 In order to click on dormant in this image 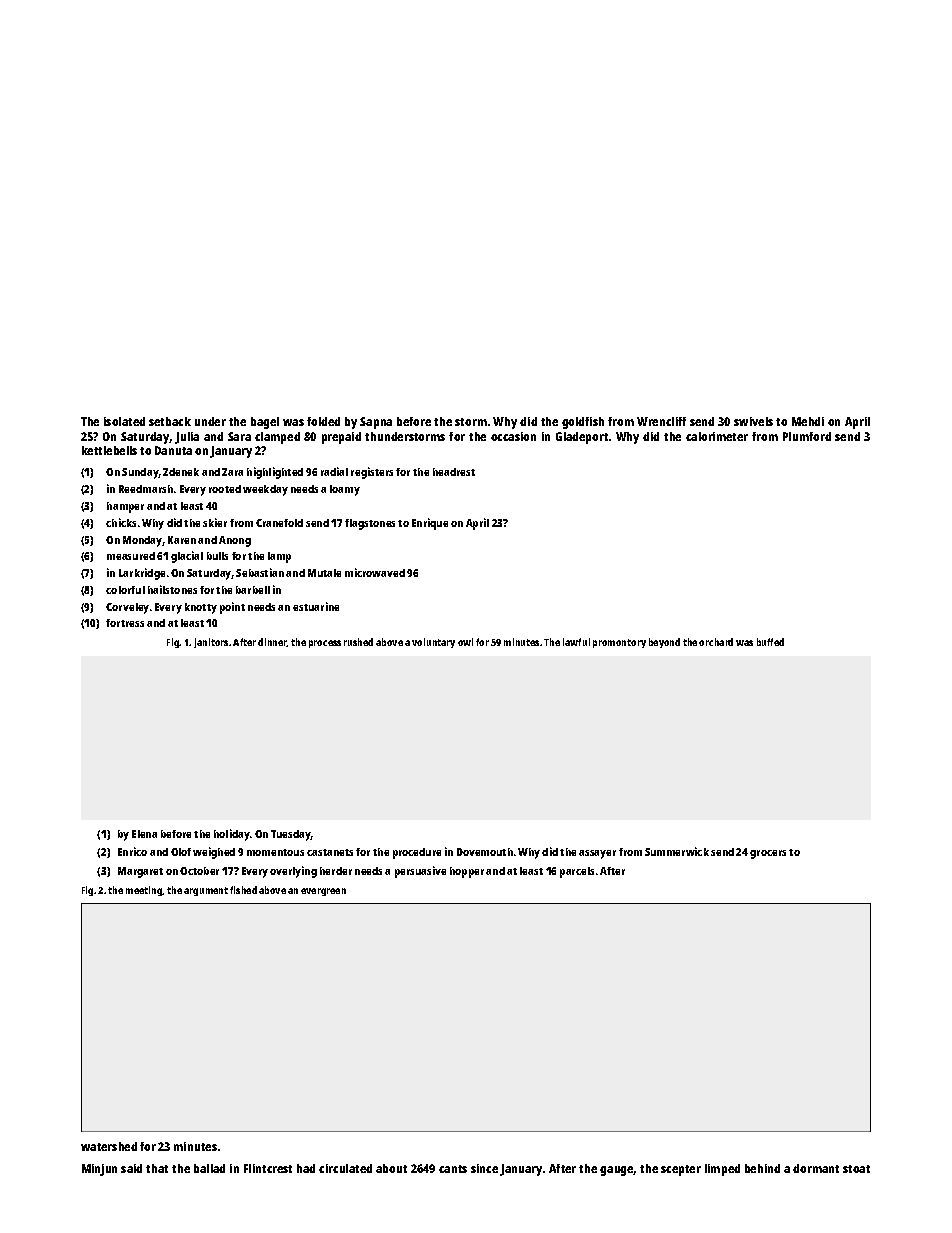, I will do `click(816, 1168)`.
